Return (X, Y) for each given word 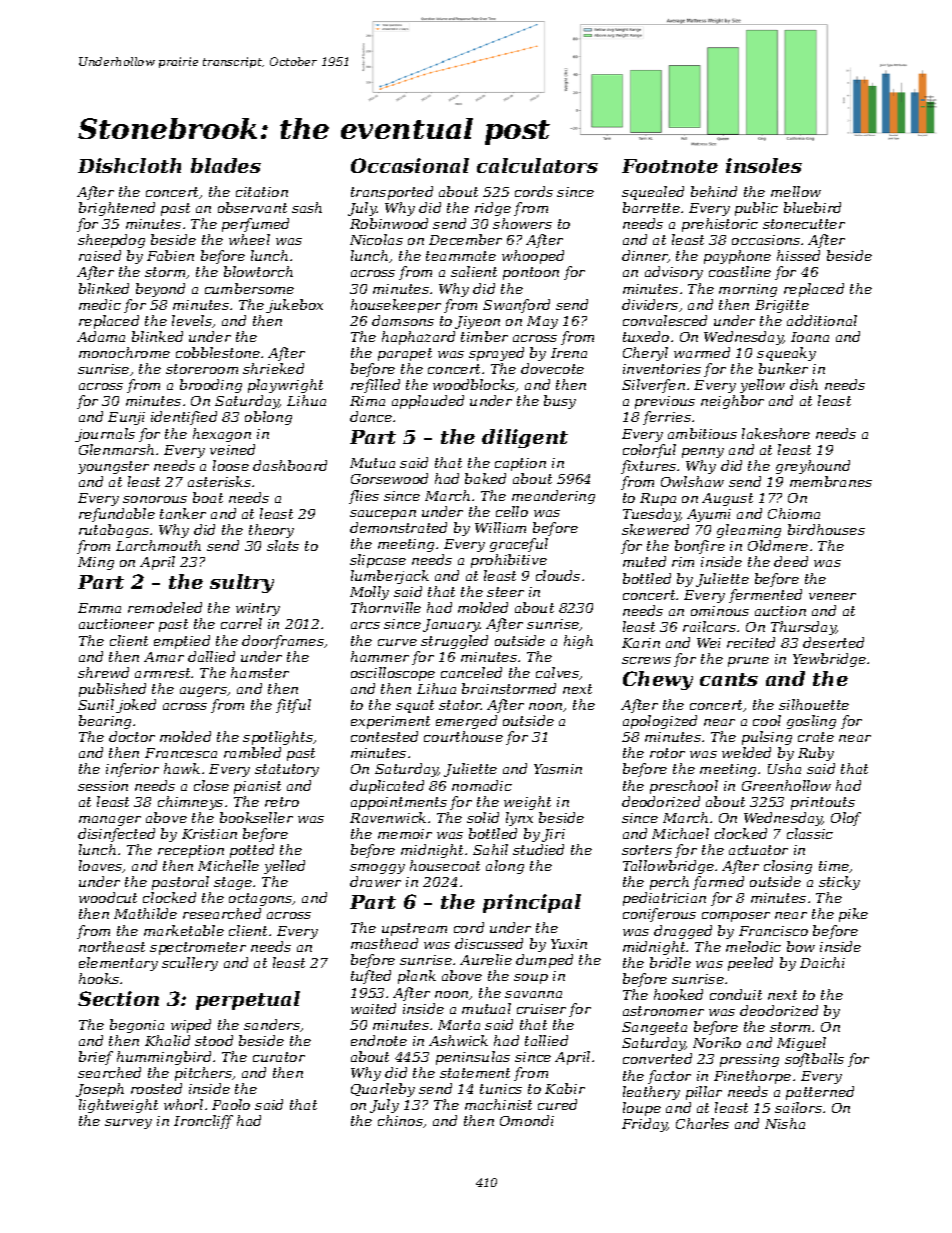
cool (767, 720)
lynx (519, 819)
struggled (454, 642)
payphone (737, 257)
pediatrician (664, 899)
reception (191, 851)
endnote (379, 1040)
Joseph (100, 1090)
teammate (461, 256)
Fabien (170, 255)
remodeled (165, 607)
